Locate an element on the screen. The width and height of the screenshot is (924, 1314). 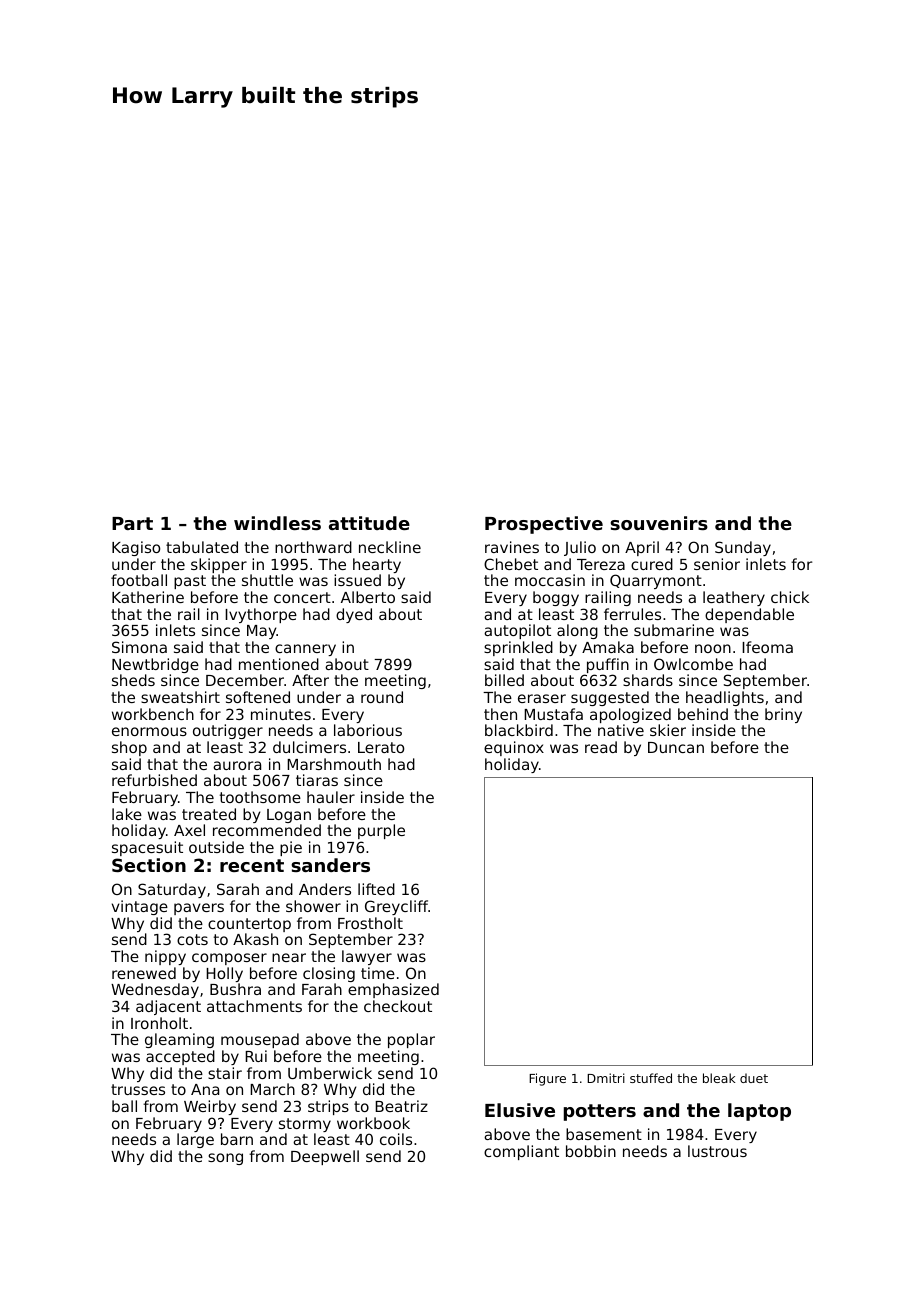
compliant is located at coordinates (521, 1152).
